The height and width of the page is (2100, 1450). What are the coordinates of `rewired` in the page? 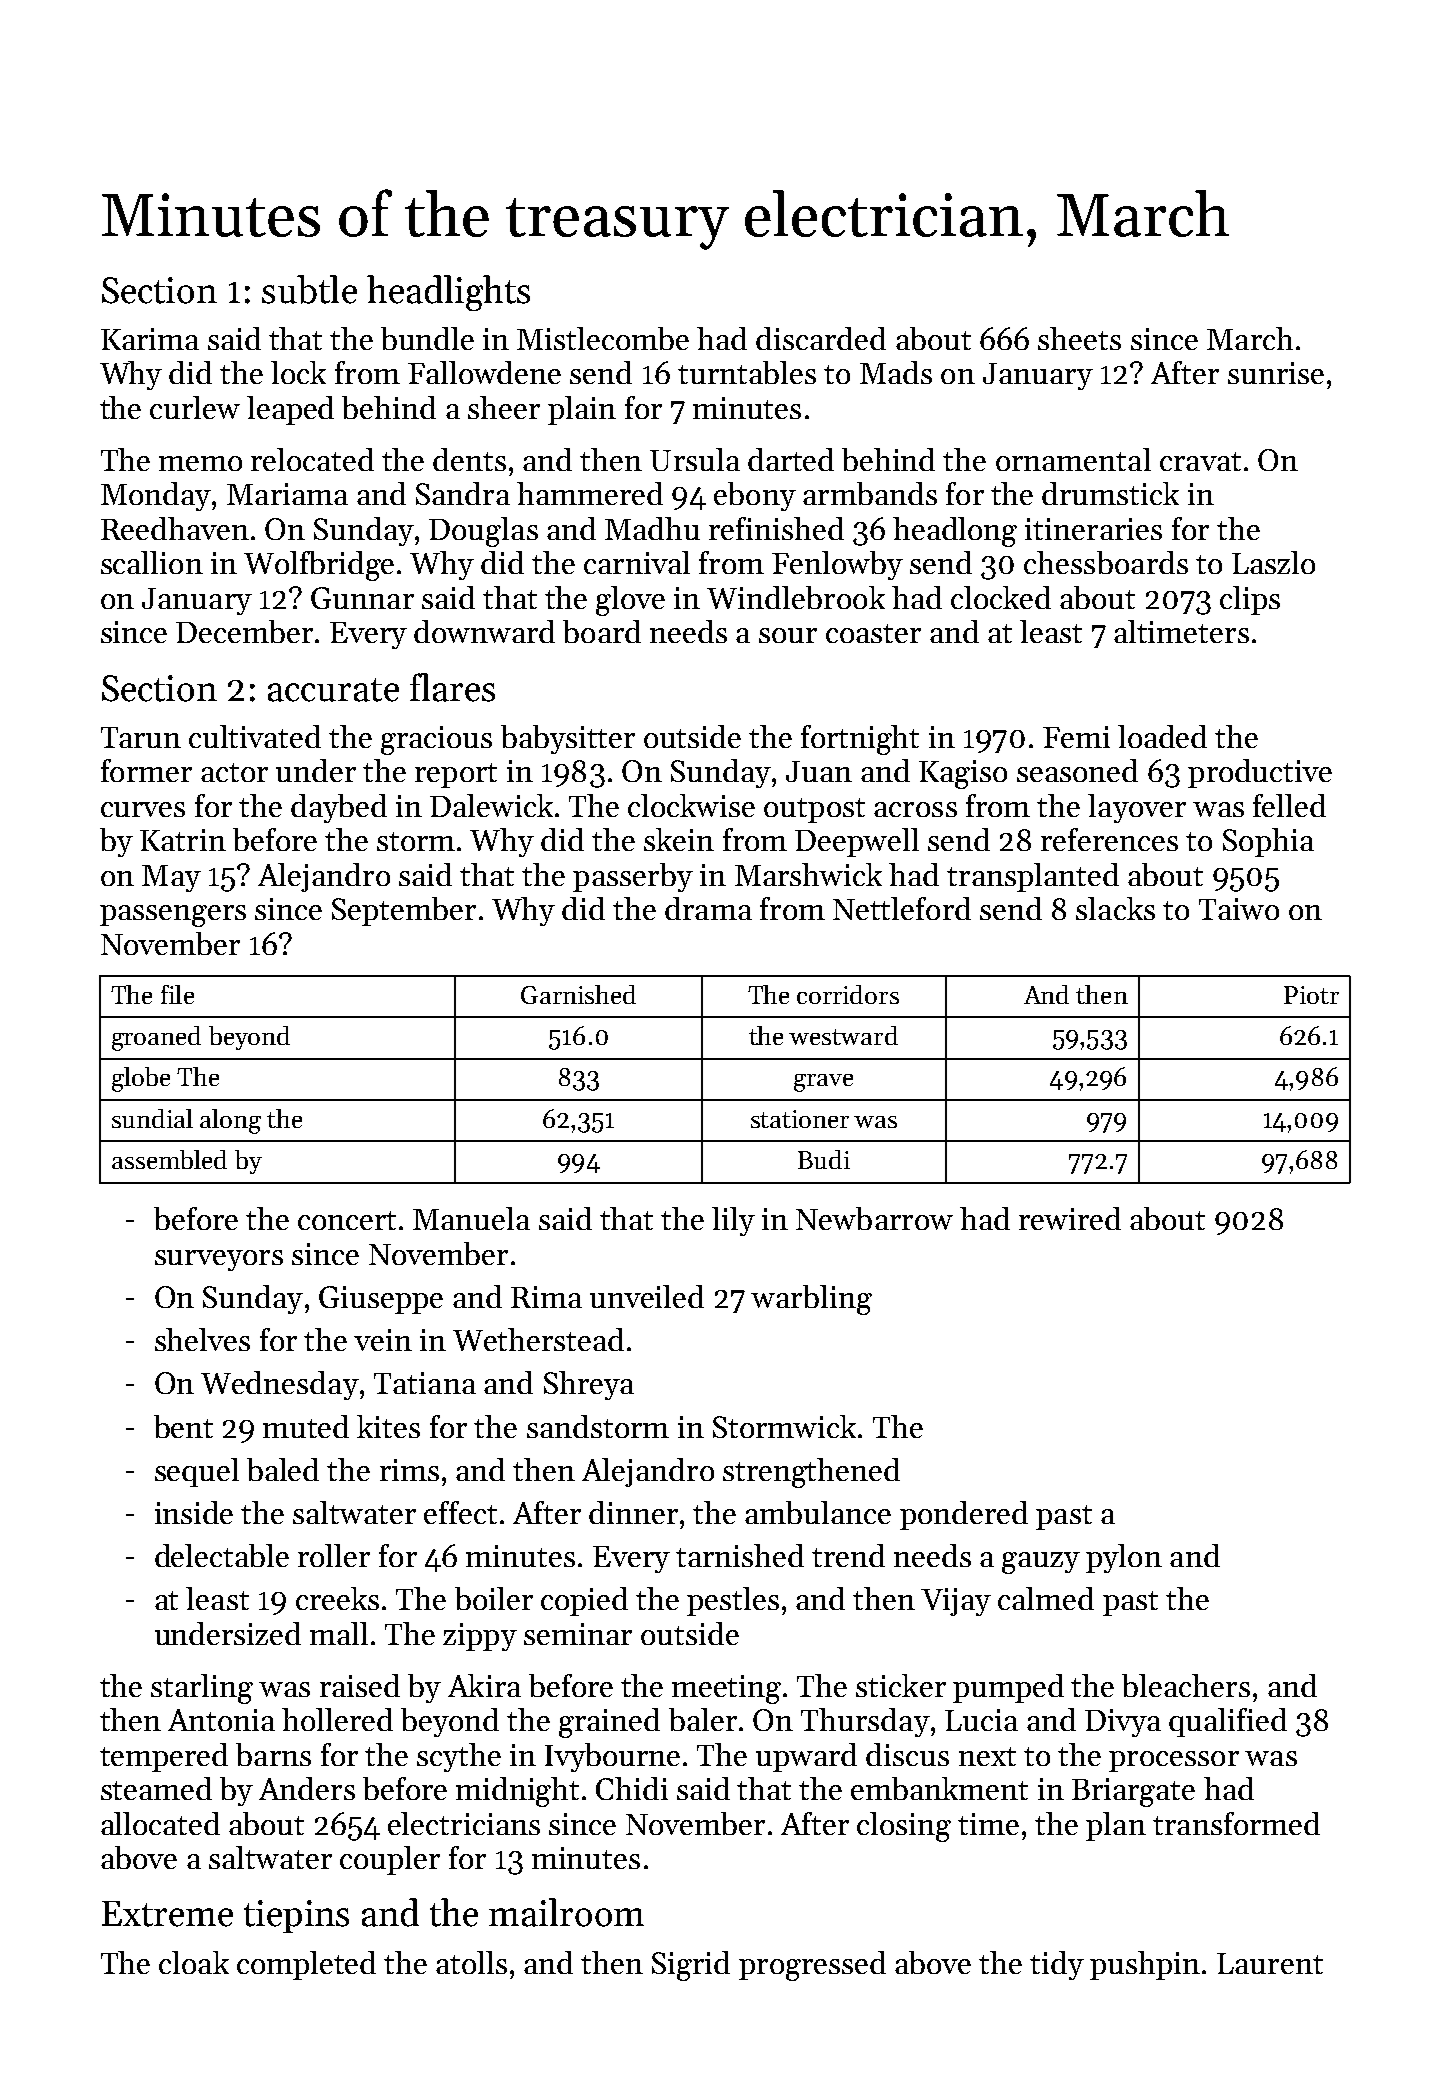 It's located at (1070, 1218).
